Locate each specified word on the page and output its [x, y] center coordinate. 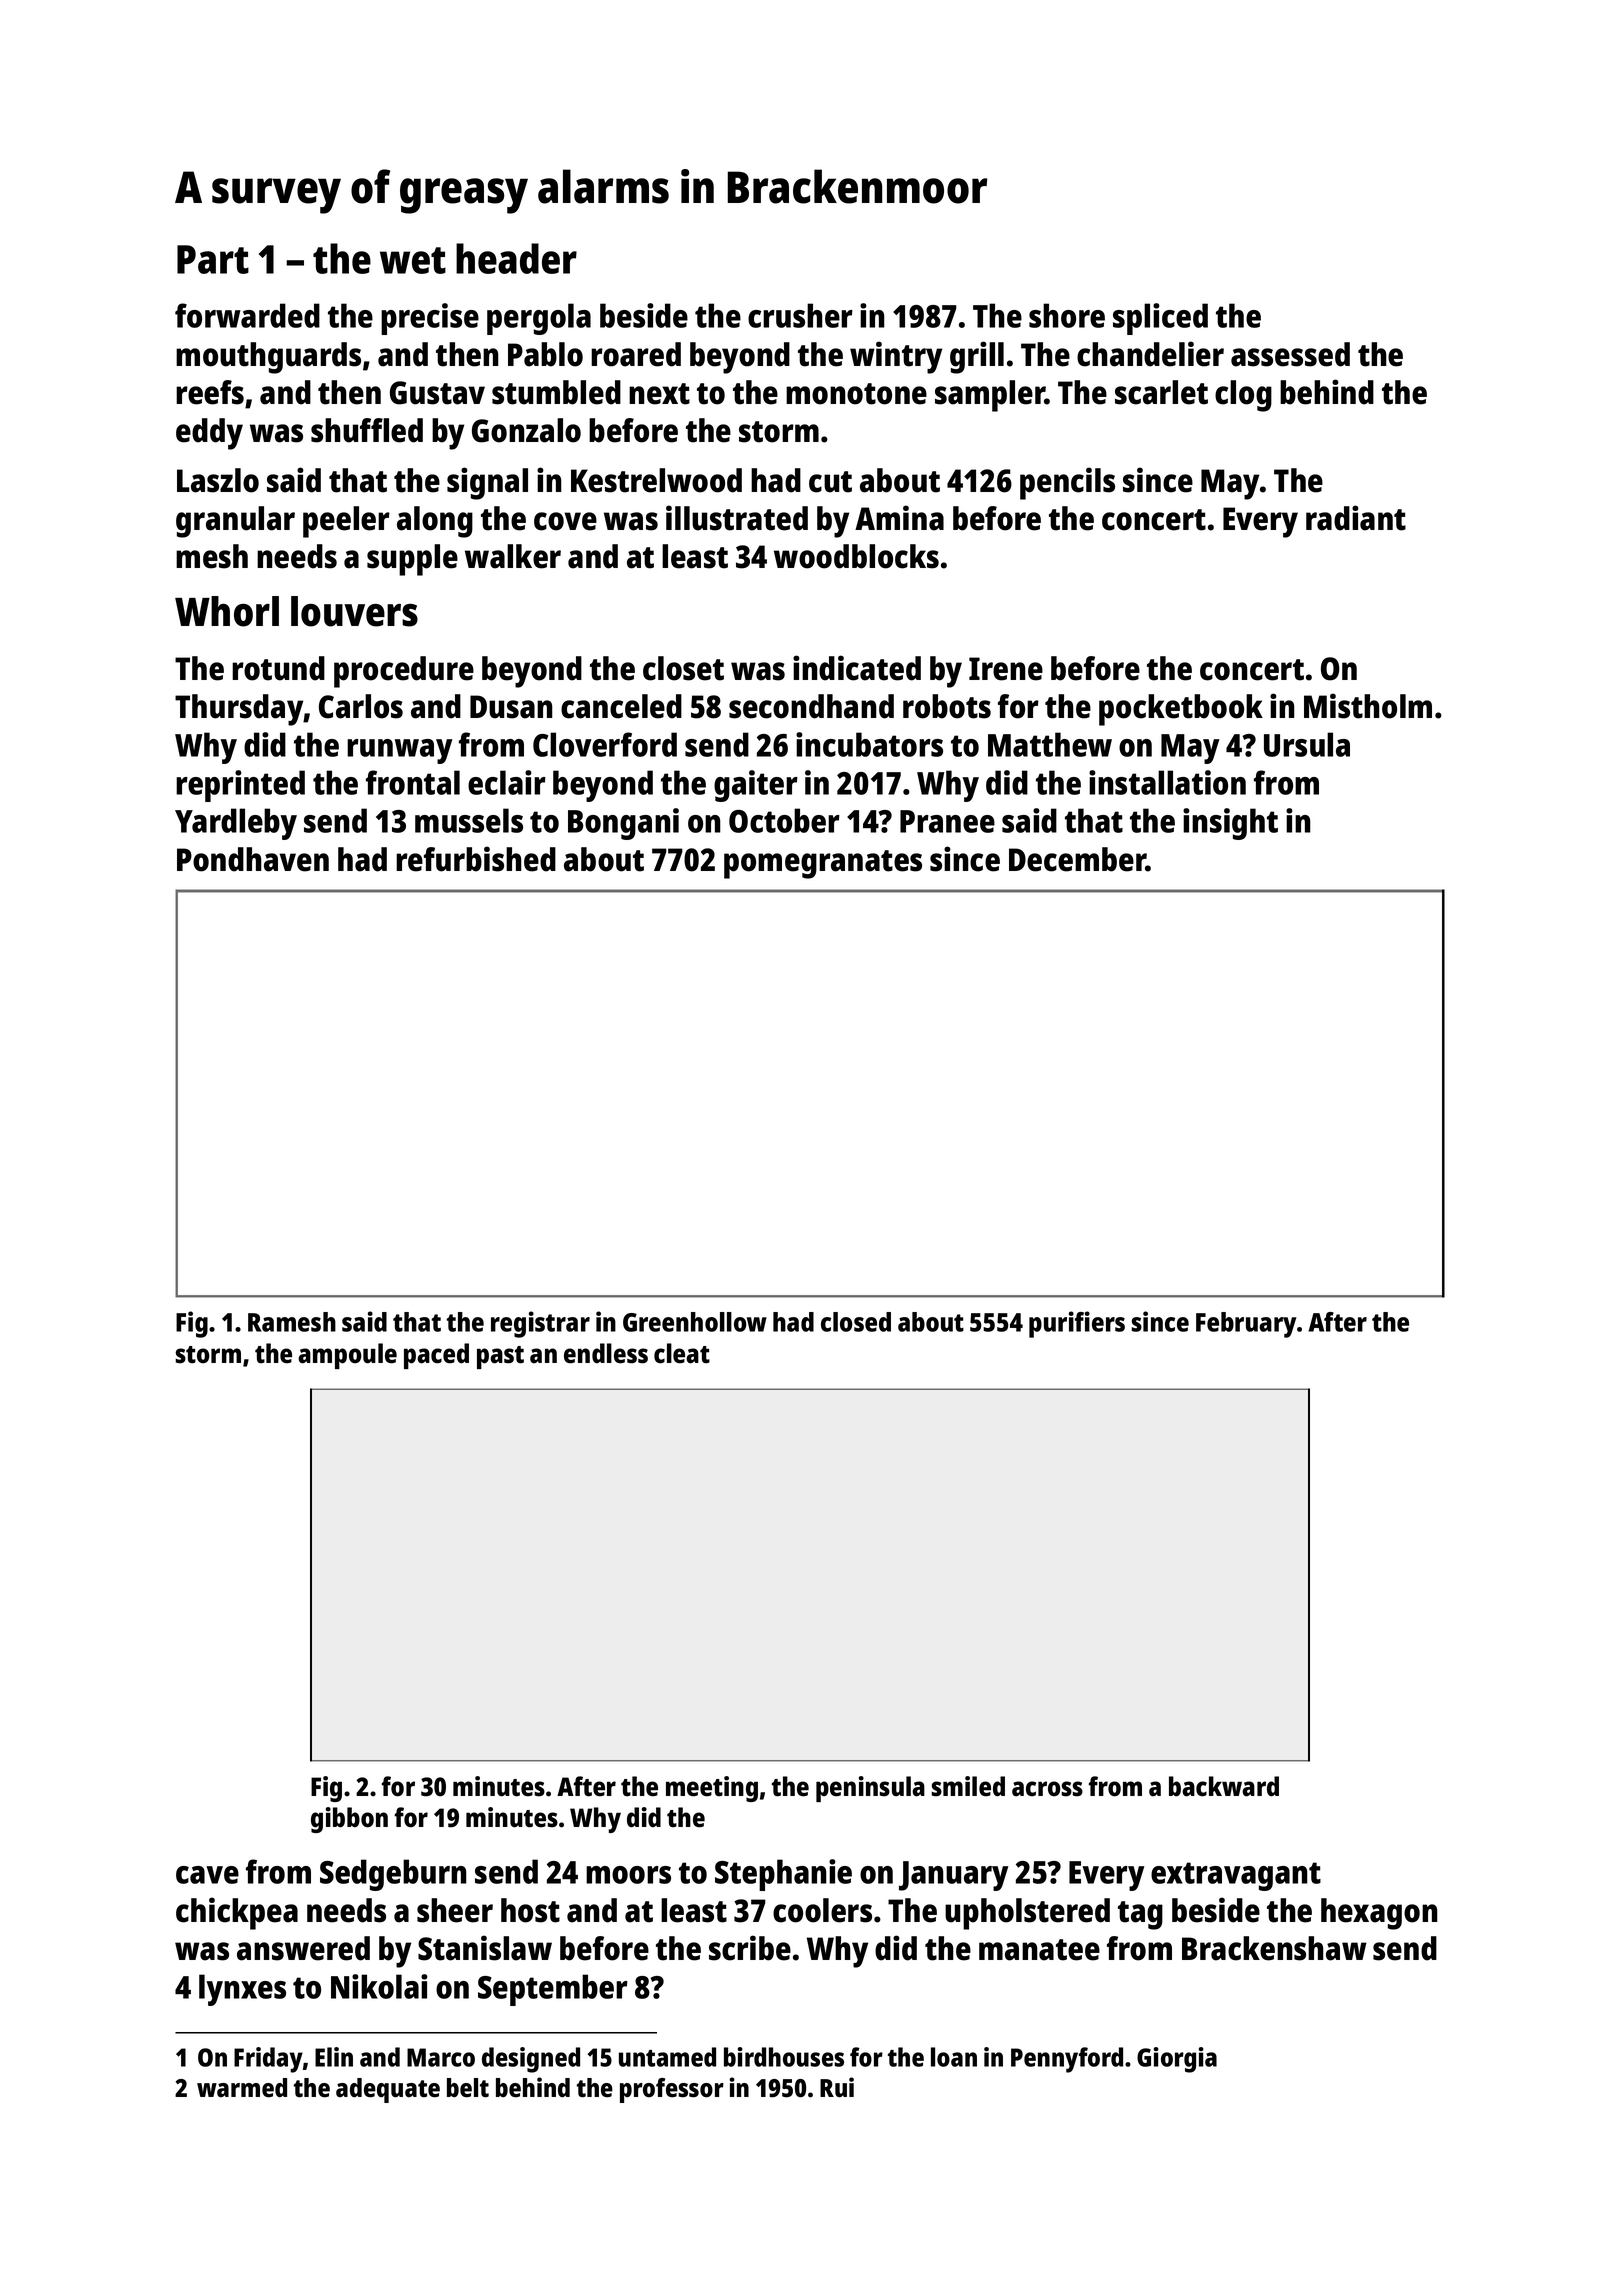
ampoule [347, 1356]
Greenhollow [695, 1322]
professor [672, 2090]
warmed [242, 2088]
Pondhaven [253, 859]
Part [213, 259]
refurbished [476, 859]
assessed [1290, 354]
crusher [800, 315]
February [1246, 1325]
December [1077, 859]
